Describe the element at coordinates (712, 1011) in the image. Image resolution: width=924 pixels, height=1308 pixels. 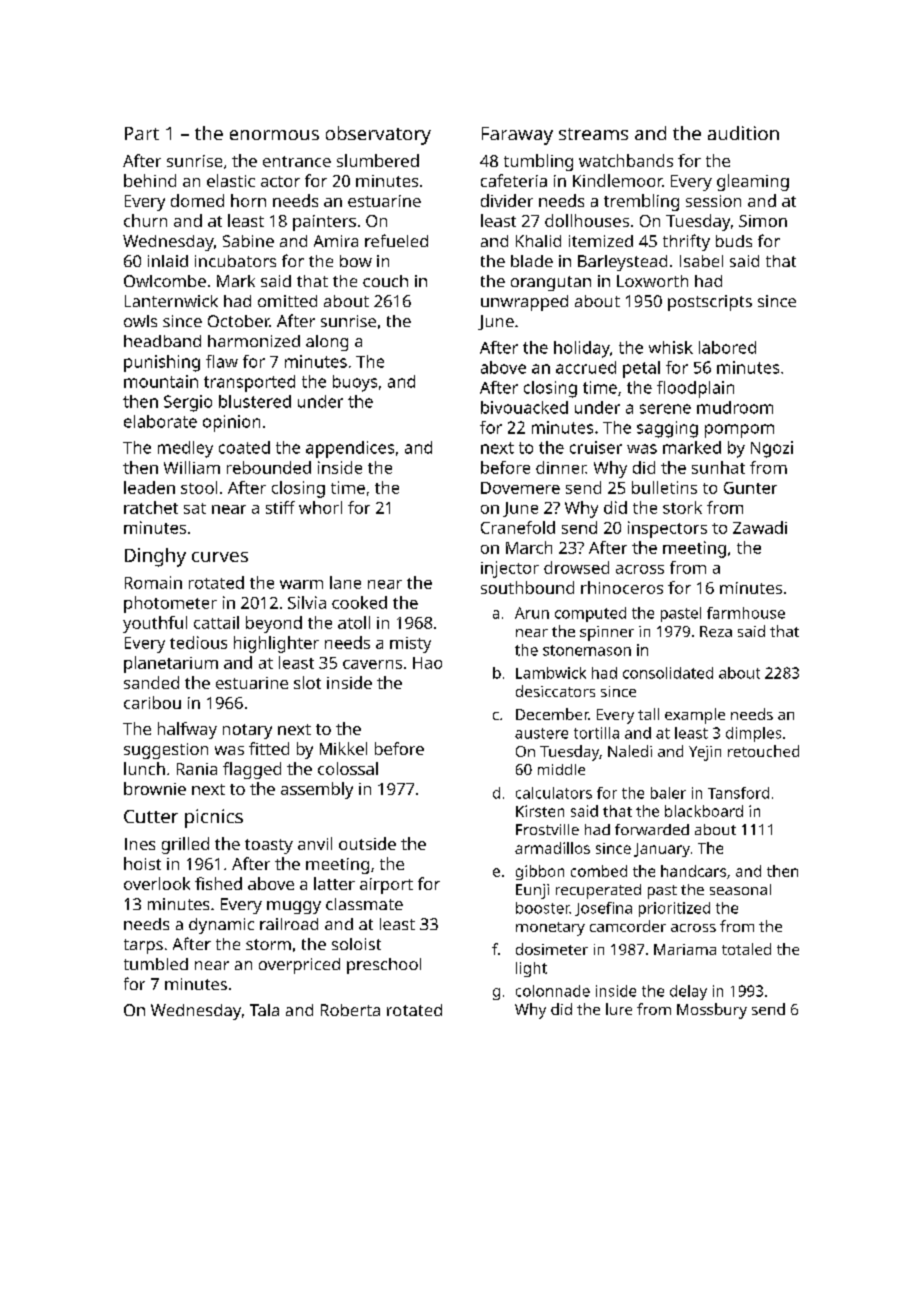
I see `Mossbury` at that location.
